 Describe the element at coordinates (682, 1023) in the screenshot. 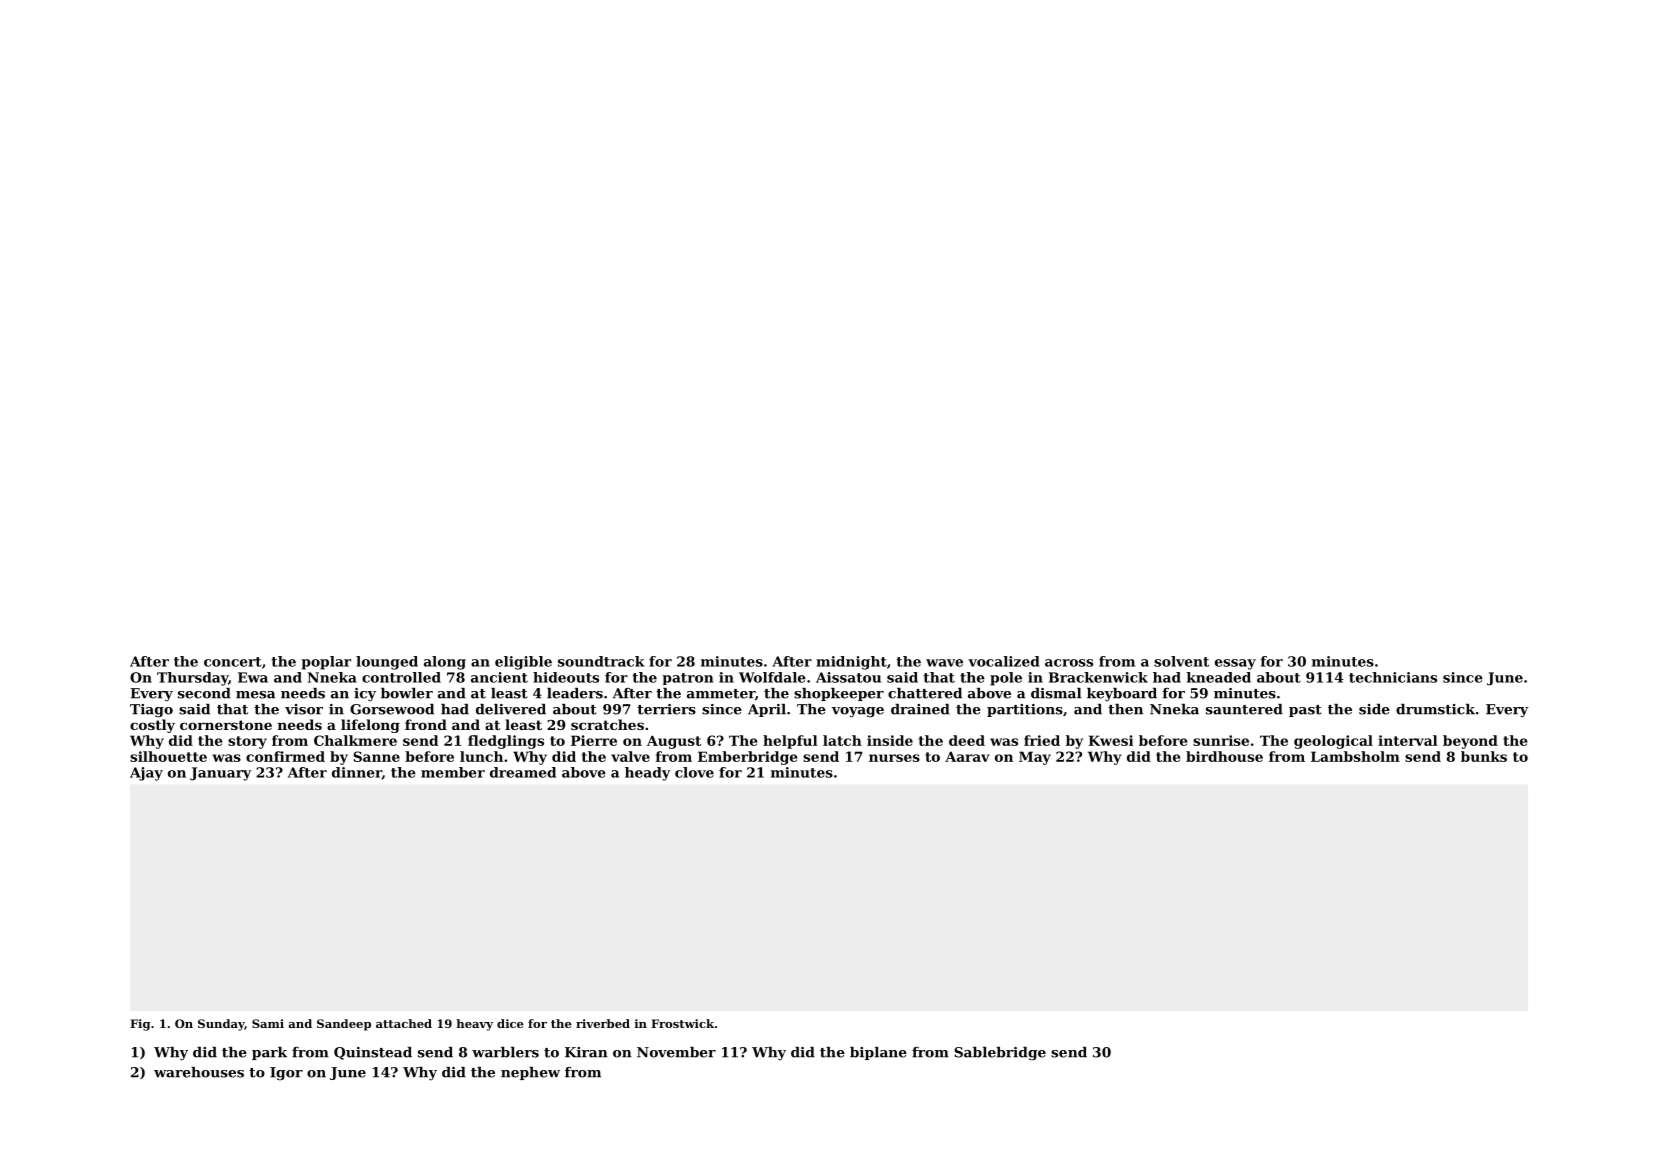

I see `Frostwick` at that location.
